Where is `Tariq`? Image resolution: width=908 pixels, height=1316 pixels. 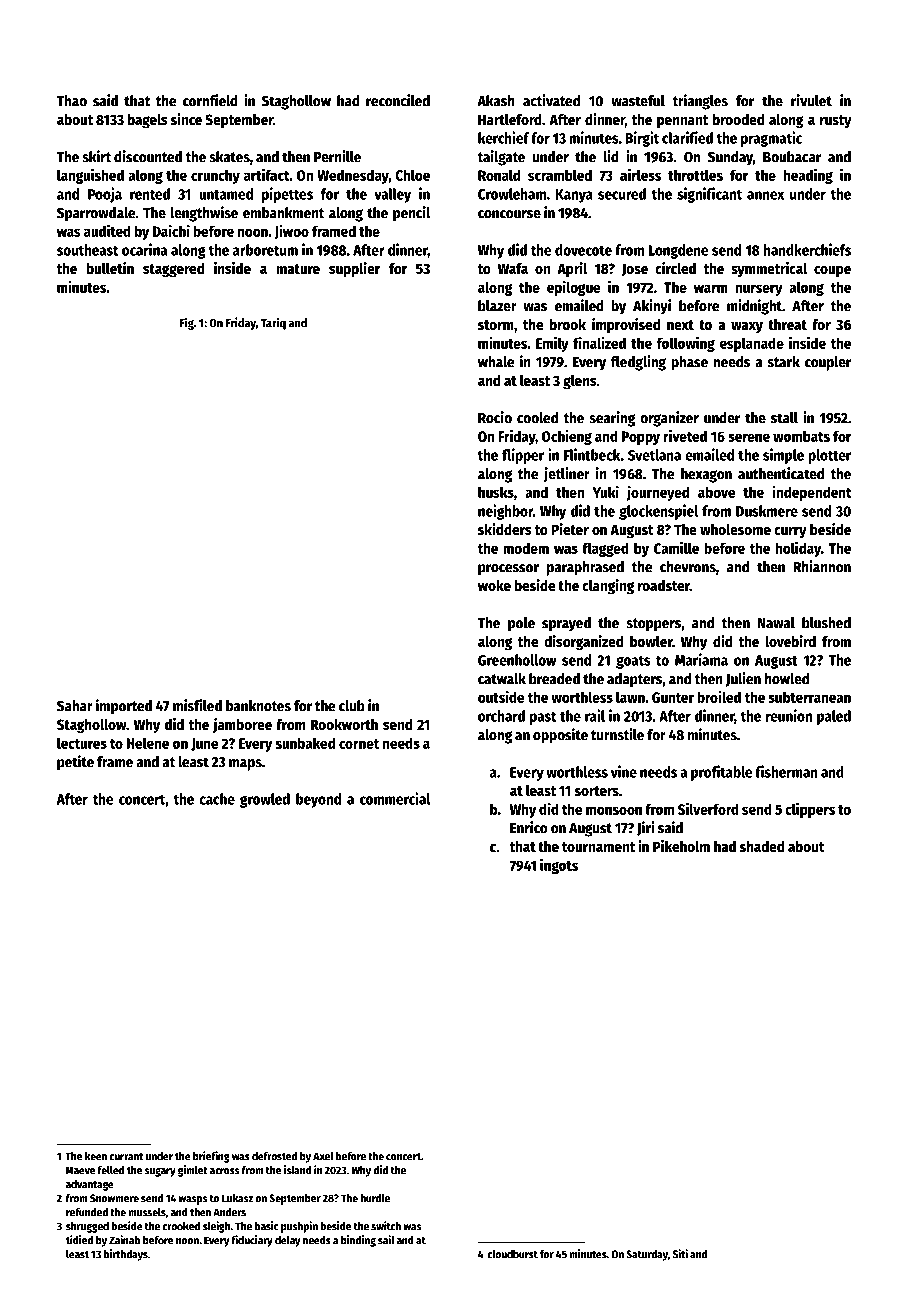 Tariq is located at coordinates (273, 323).
